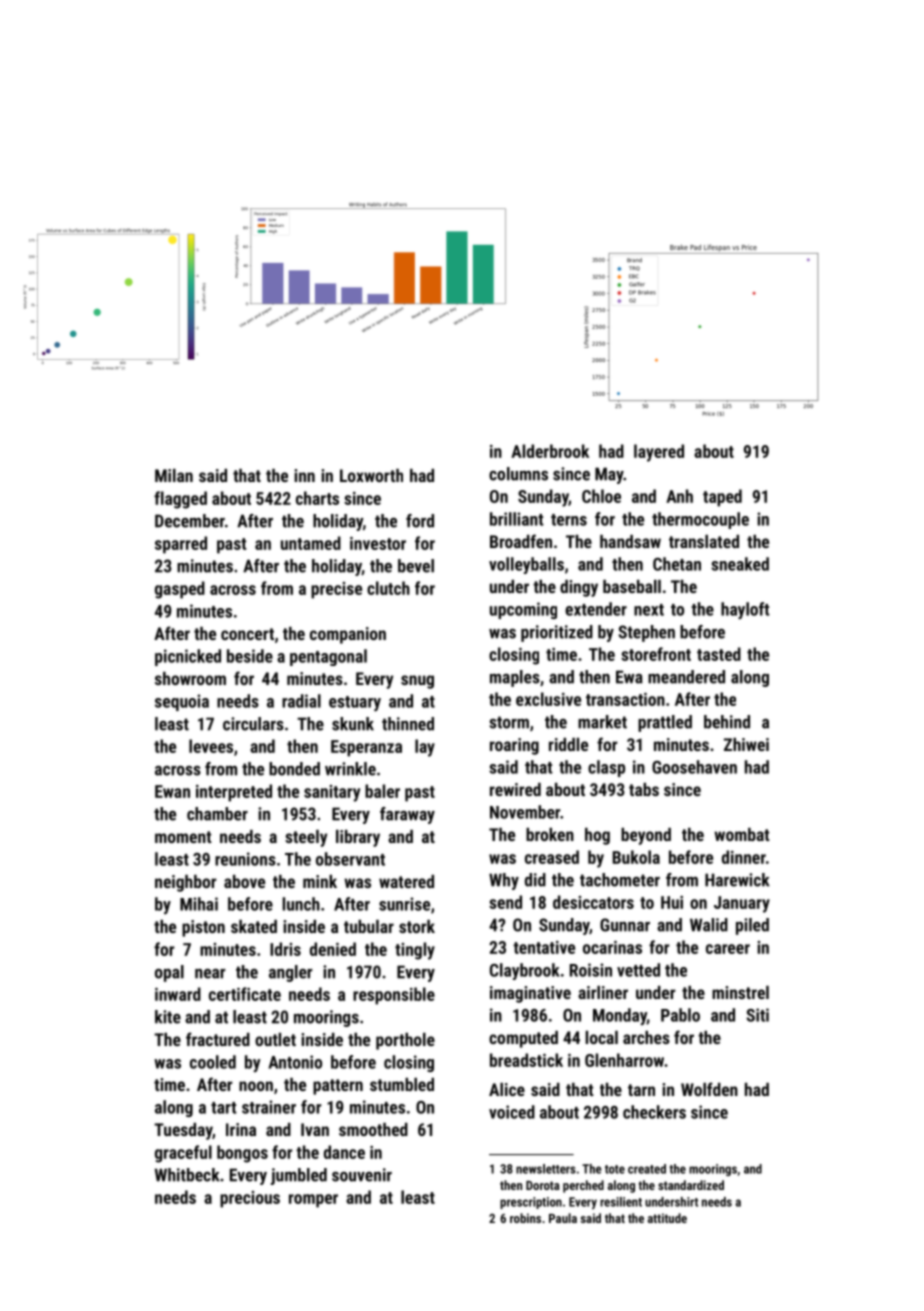 The width and height of the screenshot is (924, 1311). What do you see at coordinates (659, 453) in the screenshot?
I see `layered` at bounding box center [659, 453].
